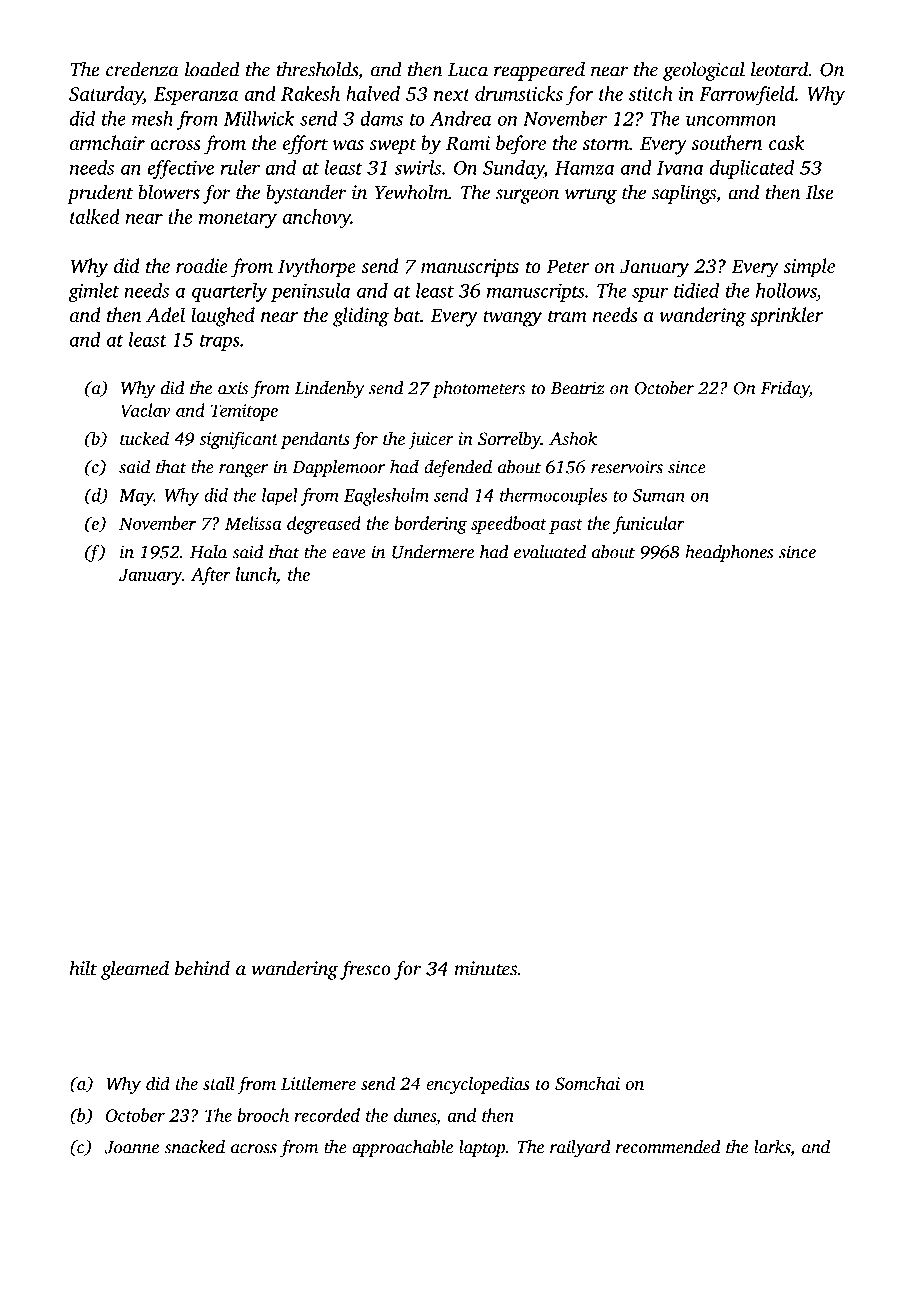 The image size is (924, 1311). What do you see at coordinates (131, 1147) in the image?
I see `Joanne` at bounding box center [131, 1147].
